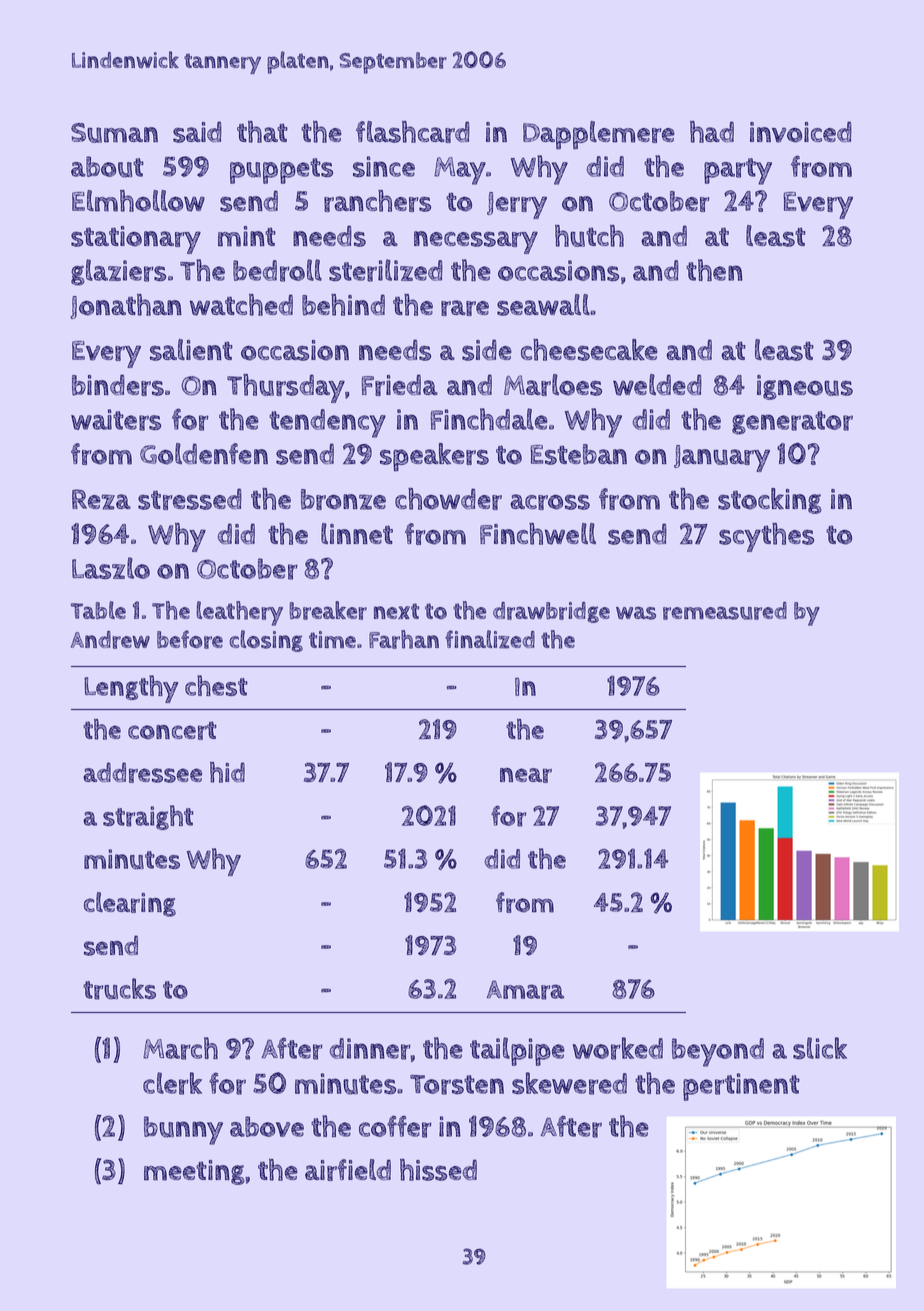 The image size is (924, 1311). What do you see at coordinates (404, 639) in the screenshot?
I see `Farhan` at bounding box center [404, 639].
